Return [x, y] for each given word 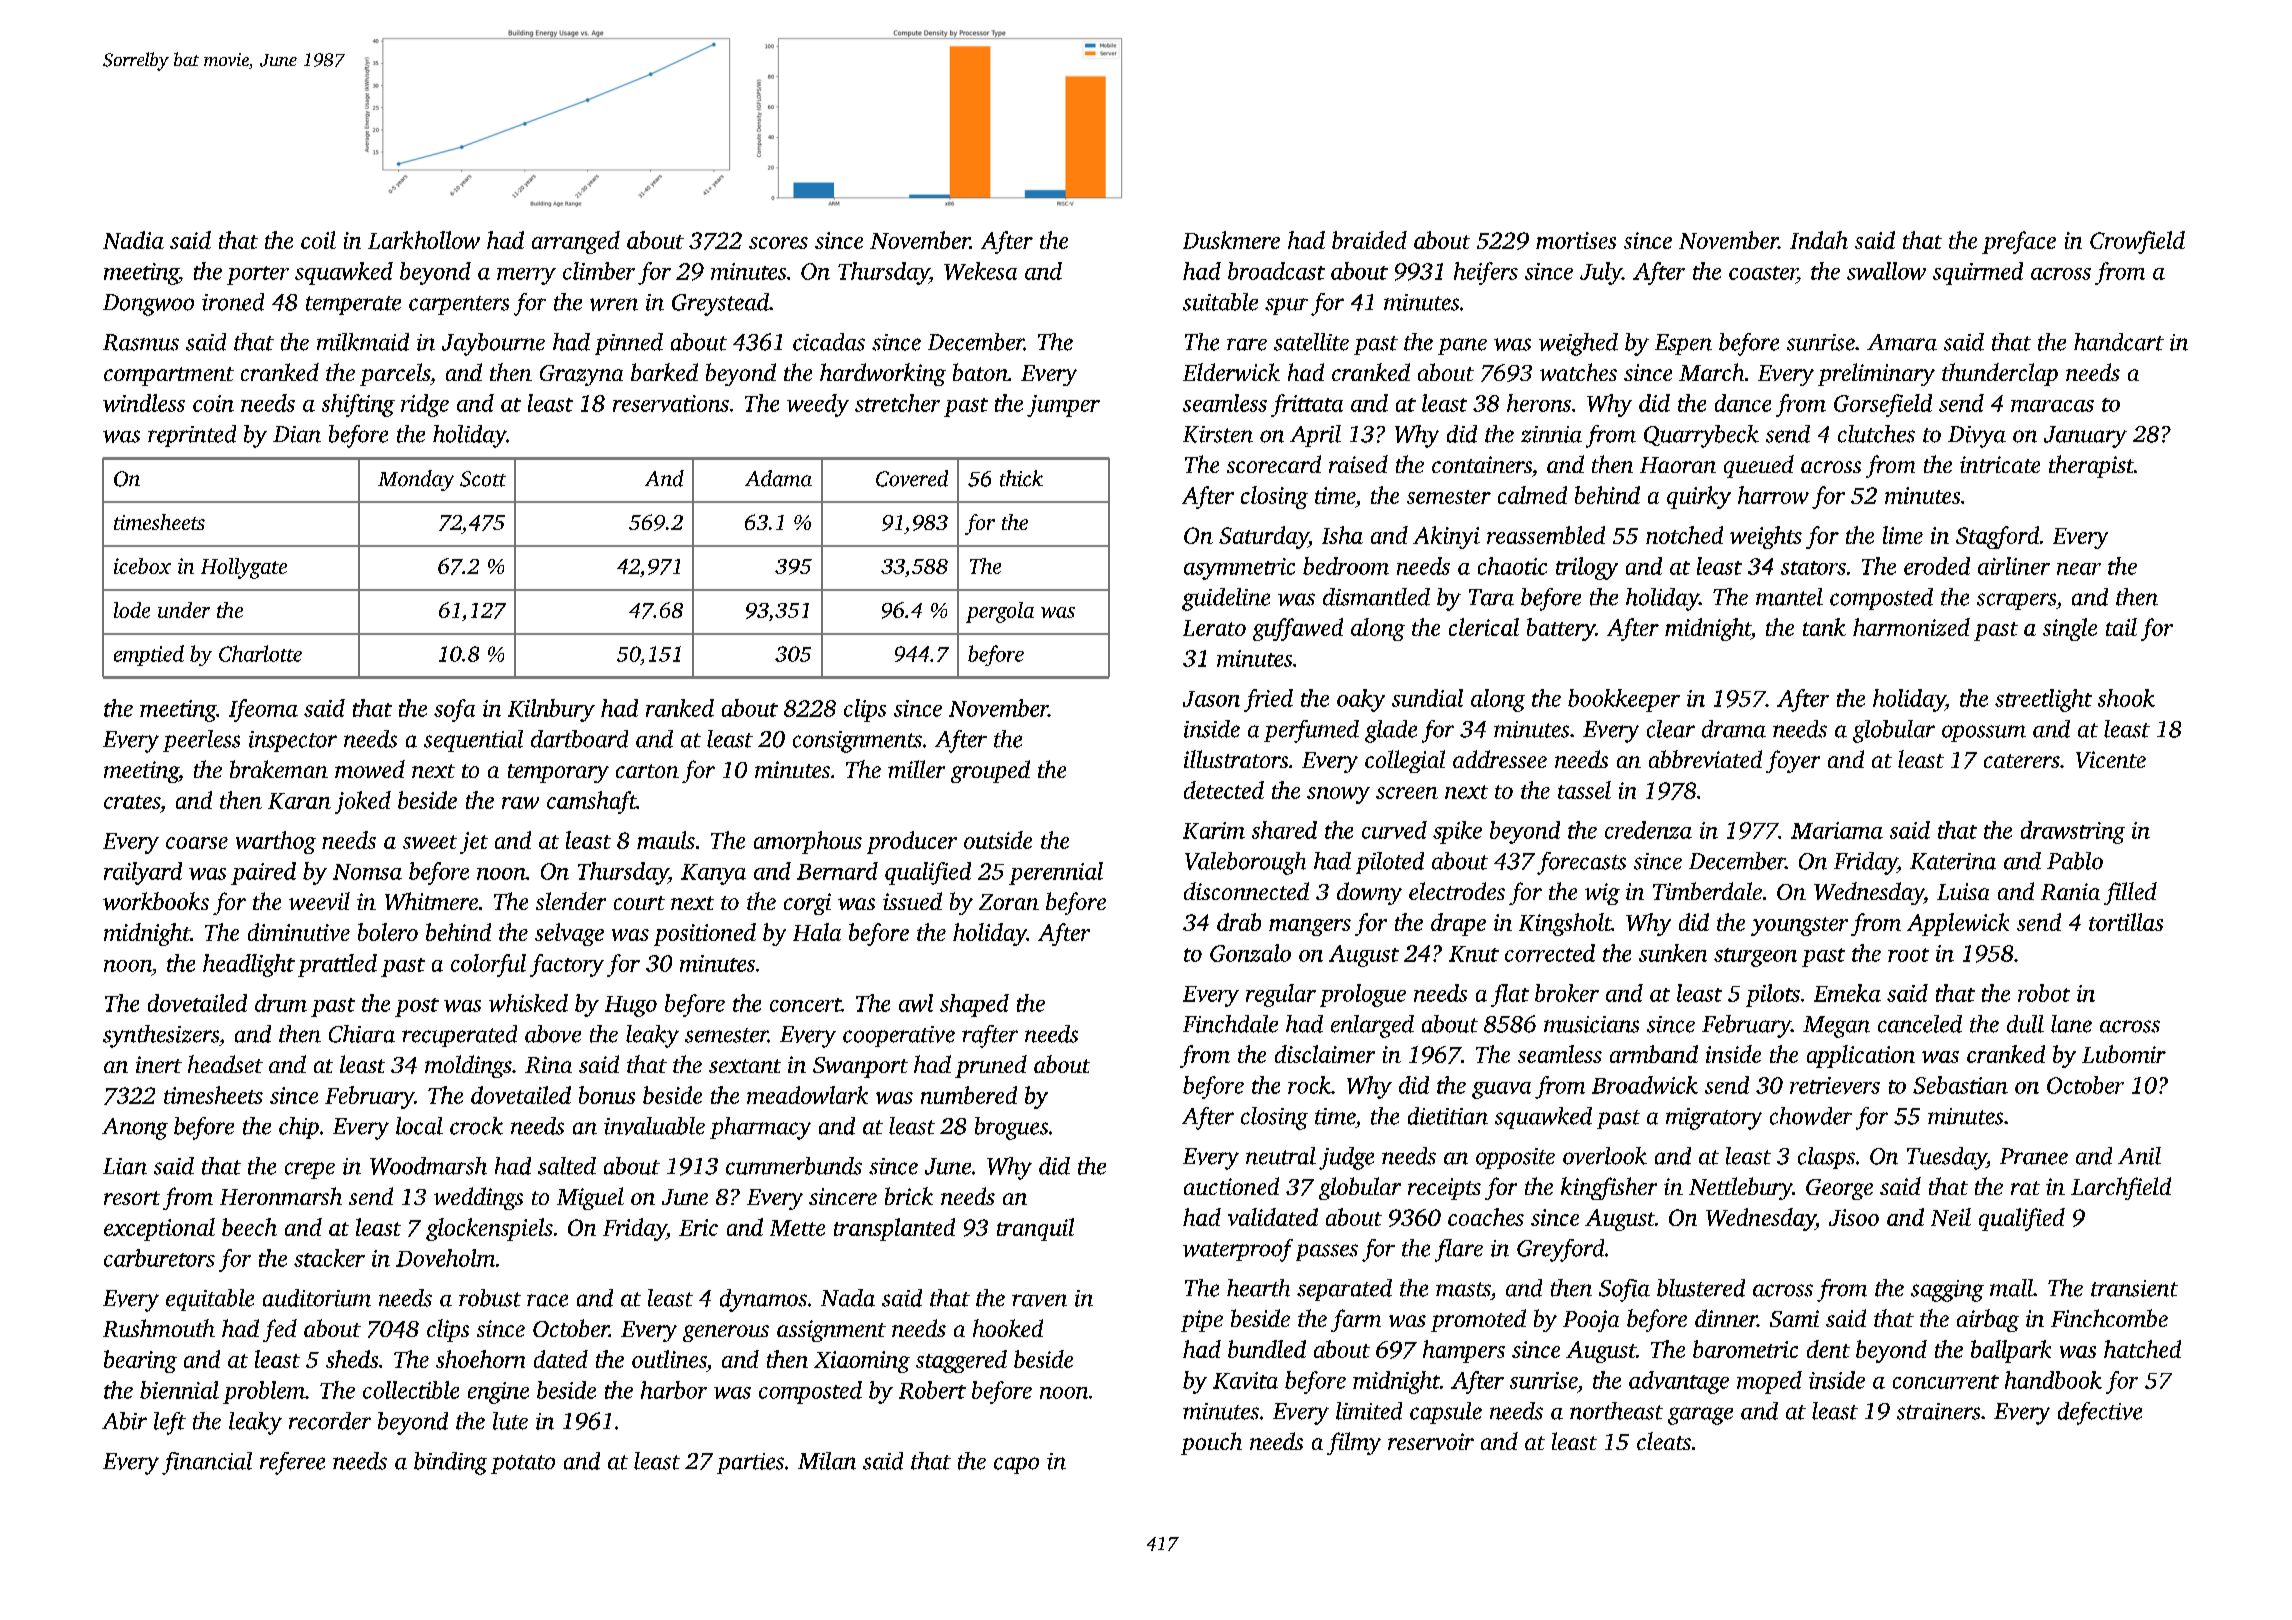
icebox [142, 566]
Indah [1819, 240]
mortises [1576, 240]
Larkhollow [424, 240]
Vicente [2111, 759]
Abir [124, 1421]
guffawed [1298, 629]
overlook [1605, 1156]
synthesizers [161, 1036]
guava [1501, 1090]
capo [1016, 1465]
